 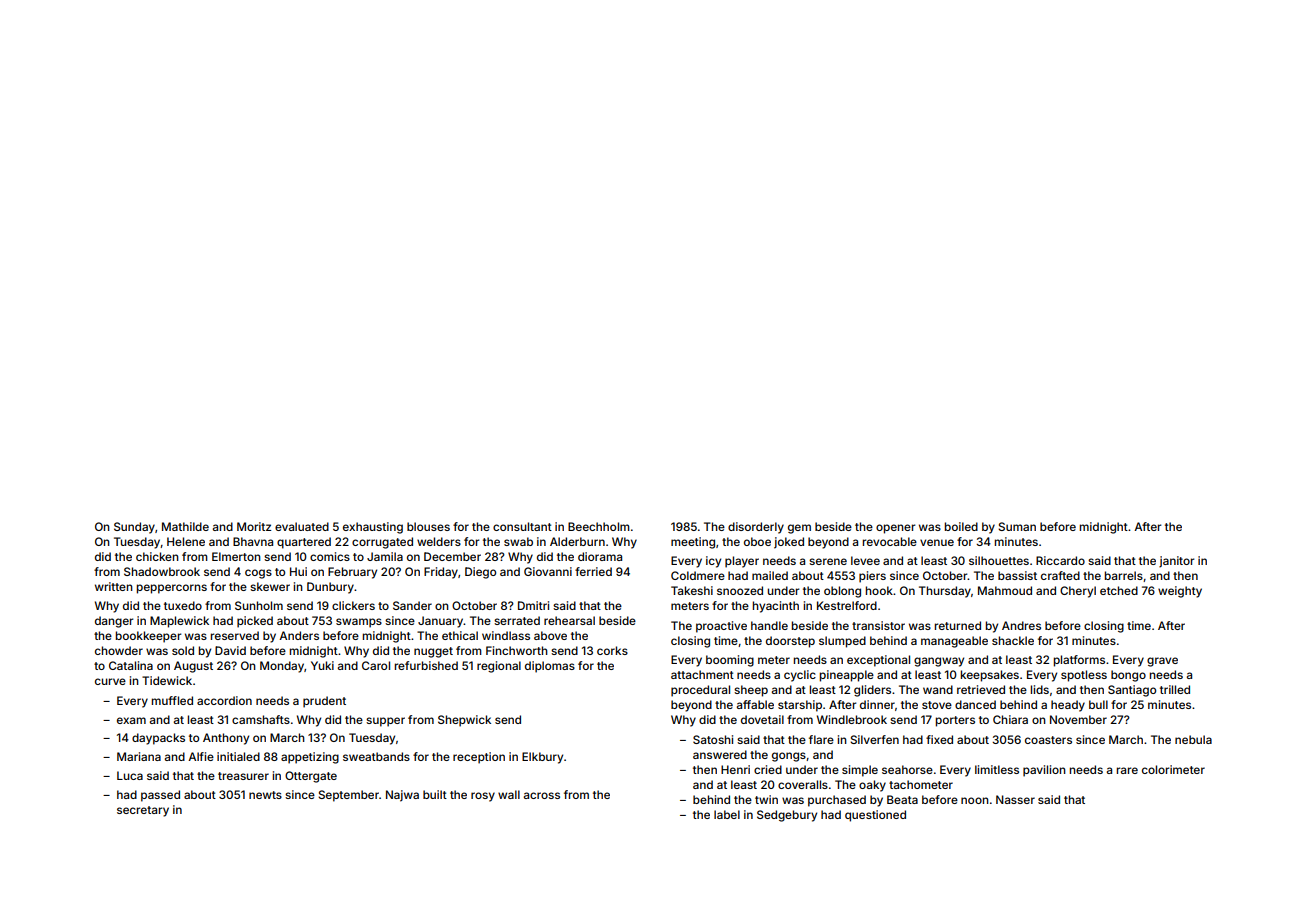 I want to click on Sedgebury, so click(x=787, y=816).
